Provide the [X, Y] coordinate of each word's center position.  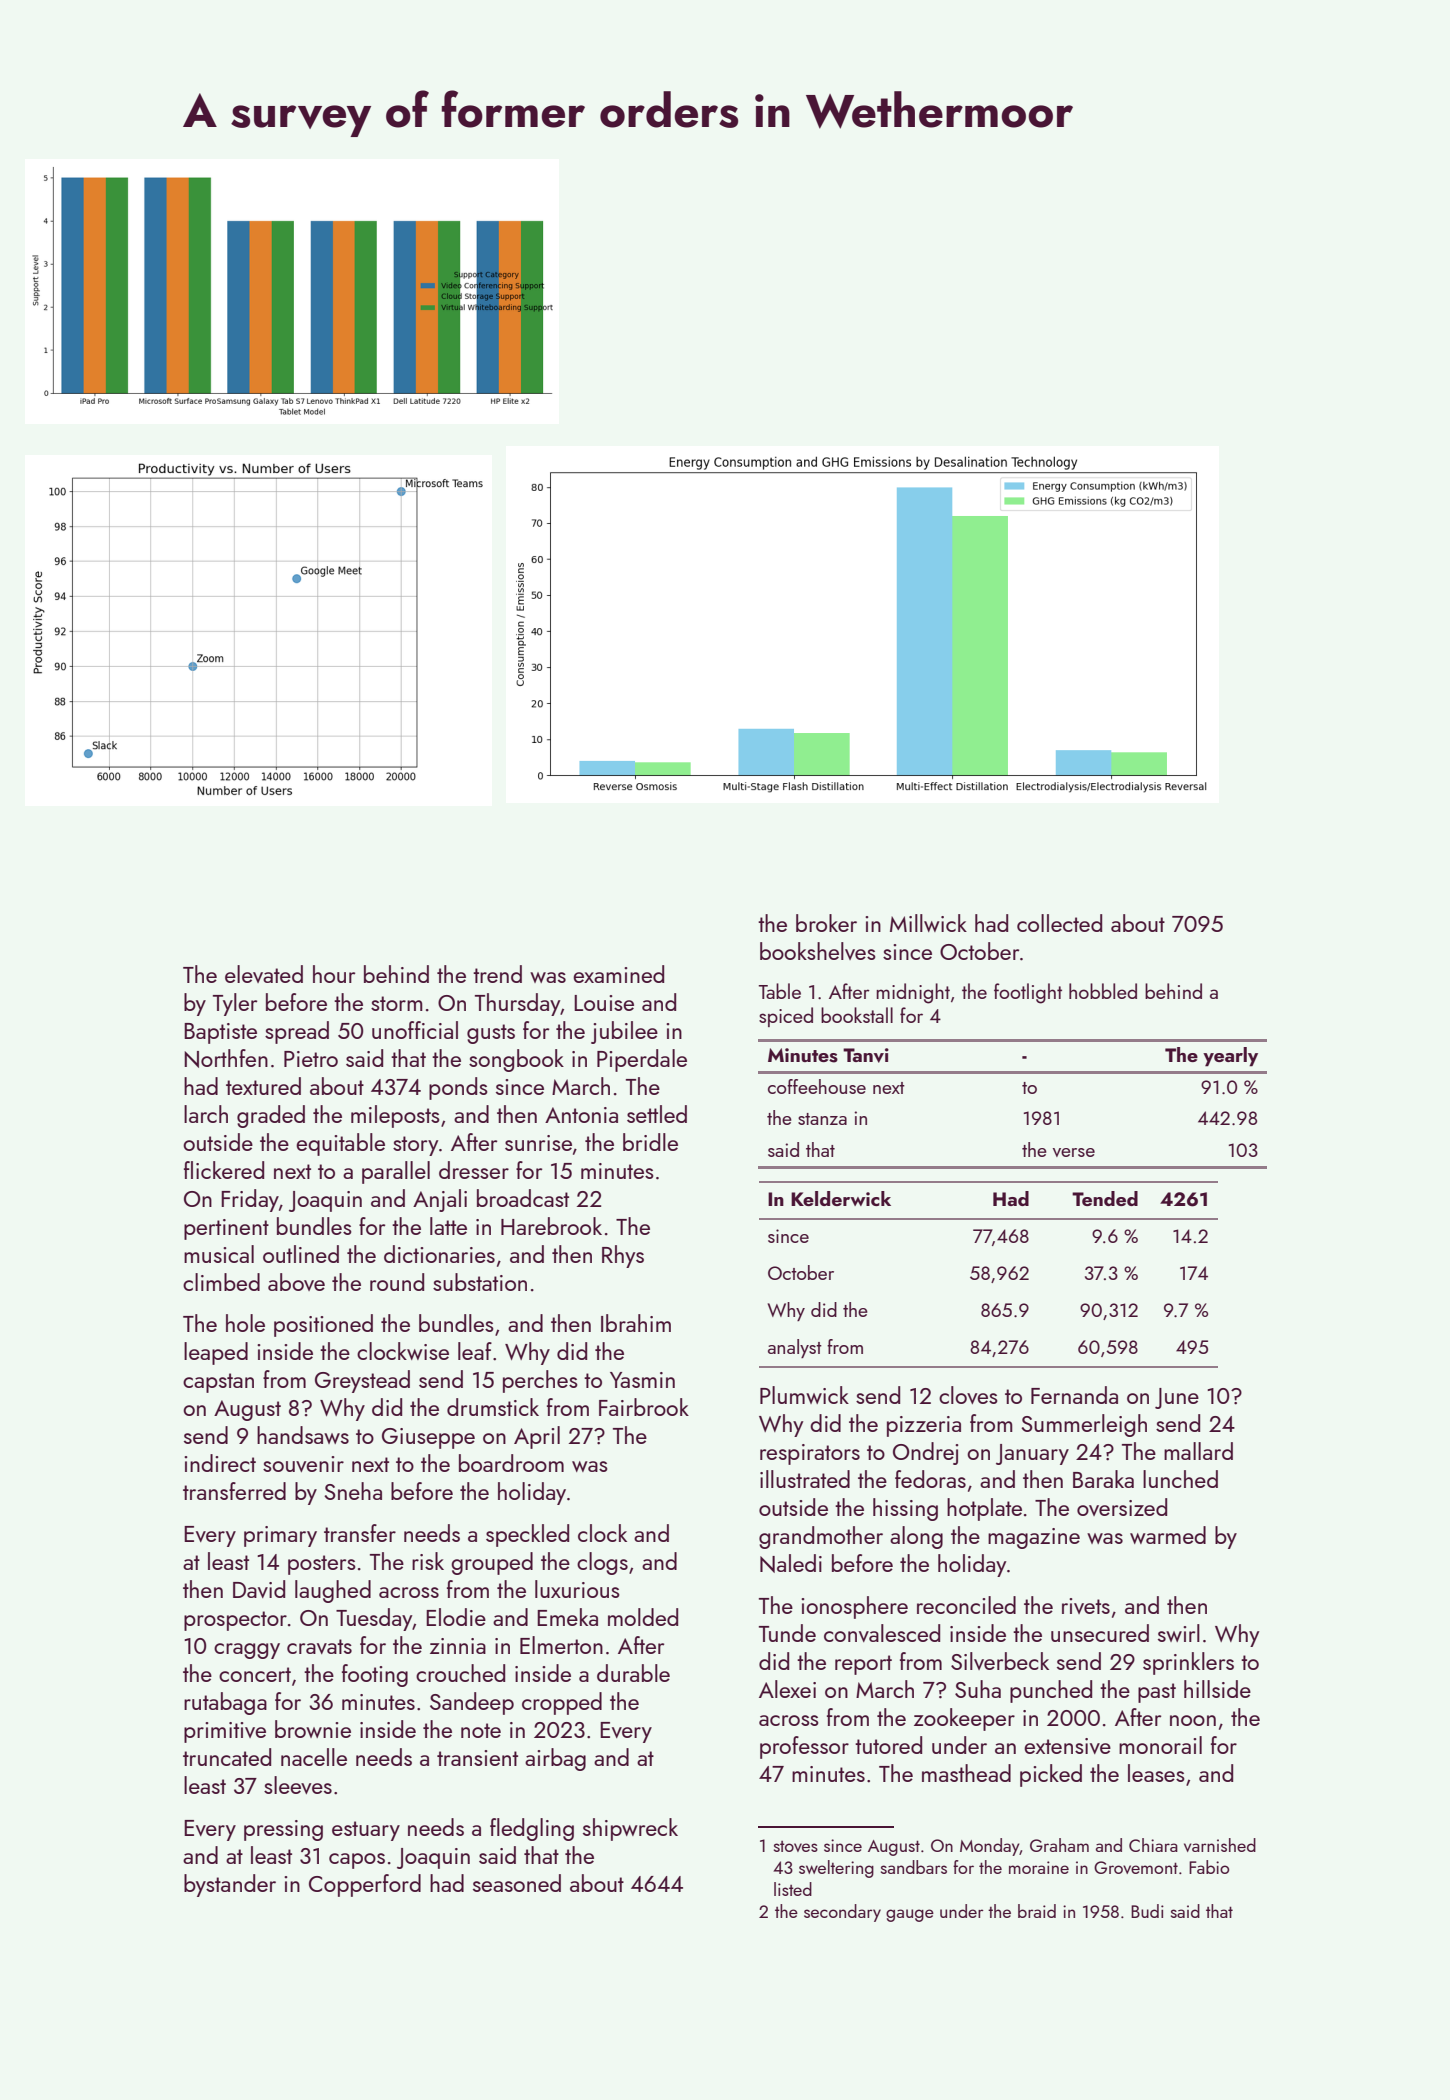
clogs [602, 1563]
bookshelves [818, 951]
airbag [555, 1759]
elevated [264, 974]
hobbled [1103, 991]
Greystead [362, 1381]
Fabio [1209, 1867]
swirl [1179, 1633]
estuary [366, 1831]
